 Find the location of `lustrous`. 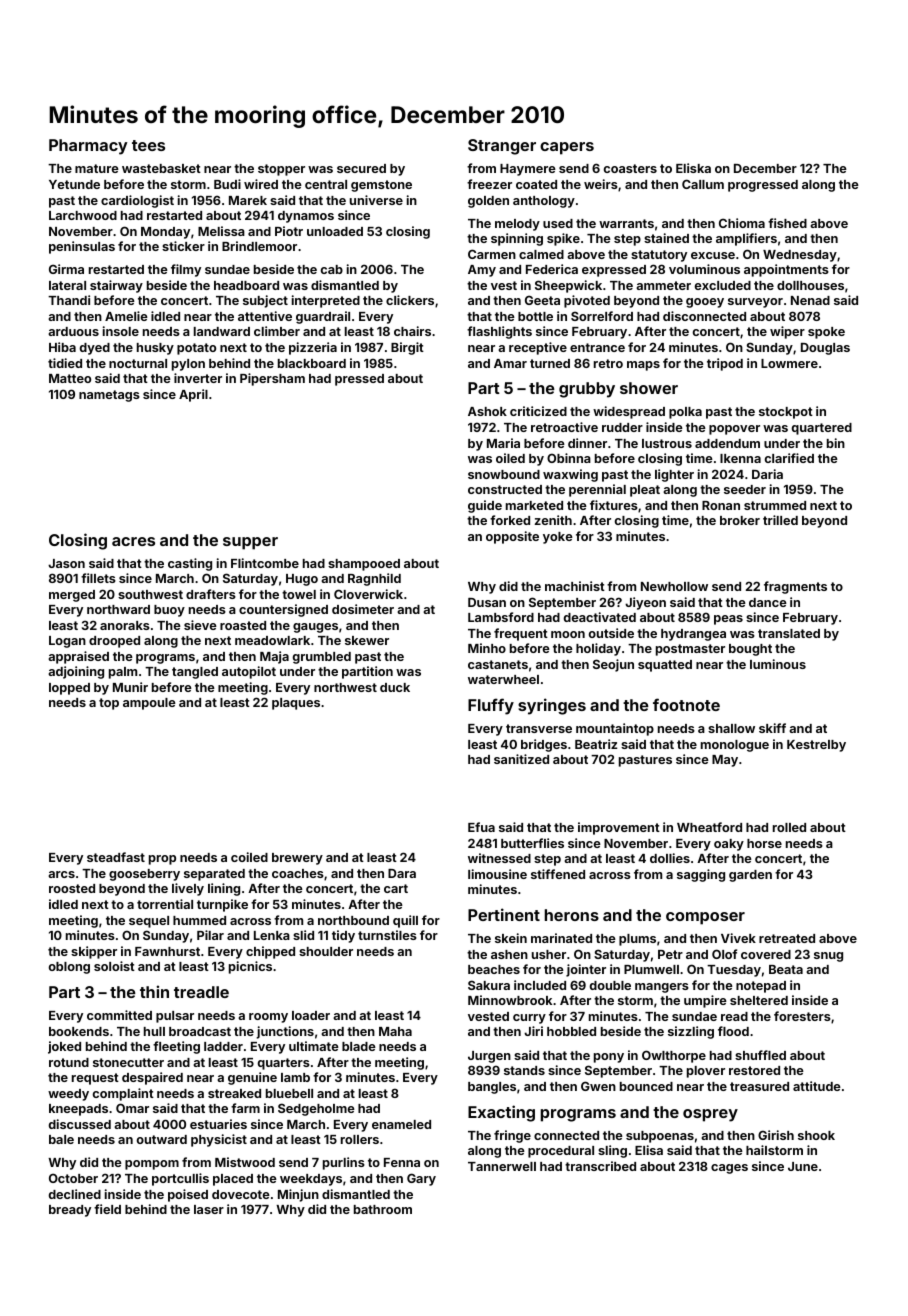

lustrous is located at coordinates (667, 443).
